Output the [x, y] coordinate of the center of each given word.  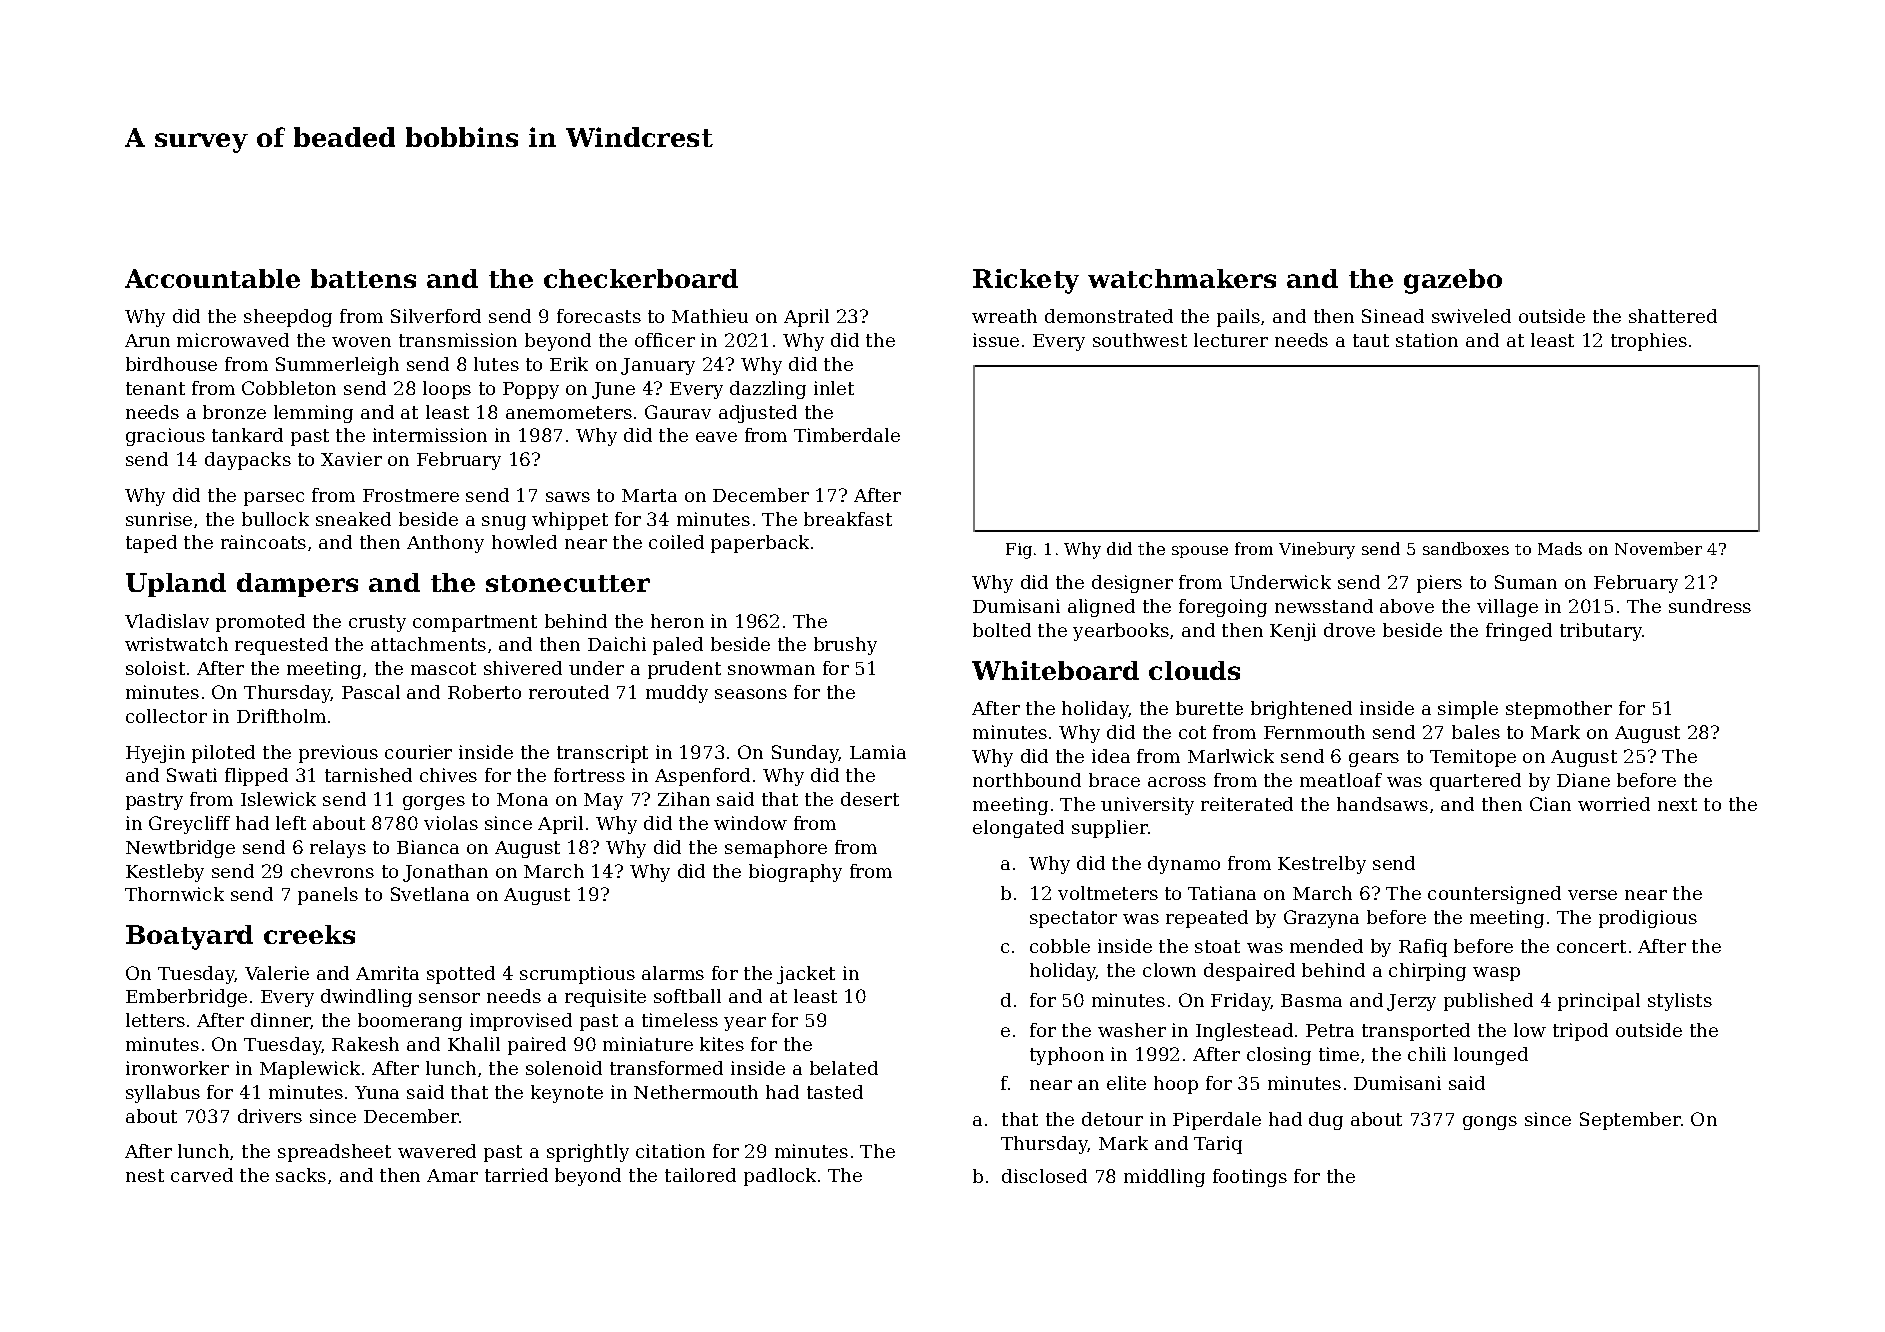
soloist [155, 668]
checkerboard [641, 278]
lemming [313, 414]
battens [363, 278]
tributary [1601, 632]
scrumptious [577, 975]
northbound [1027, 780]
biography [795, 873]
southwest [1140, 340]
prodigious [1648, 919]
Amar [452, 1175]
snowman [771, 670]
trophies [1649, 342]
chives [448, 775]
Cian [1550, 804]
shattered [1673, 316]
